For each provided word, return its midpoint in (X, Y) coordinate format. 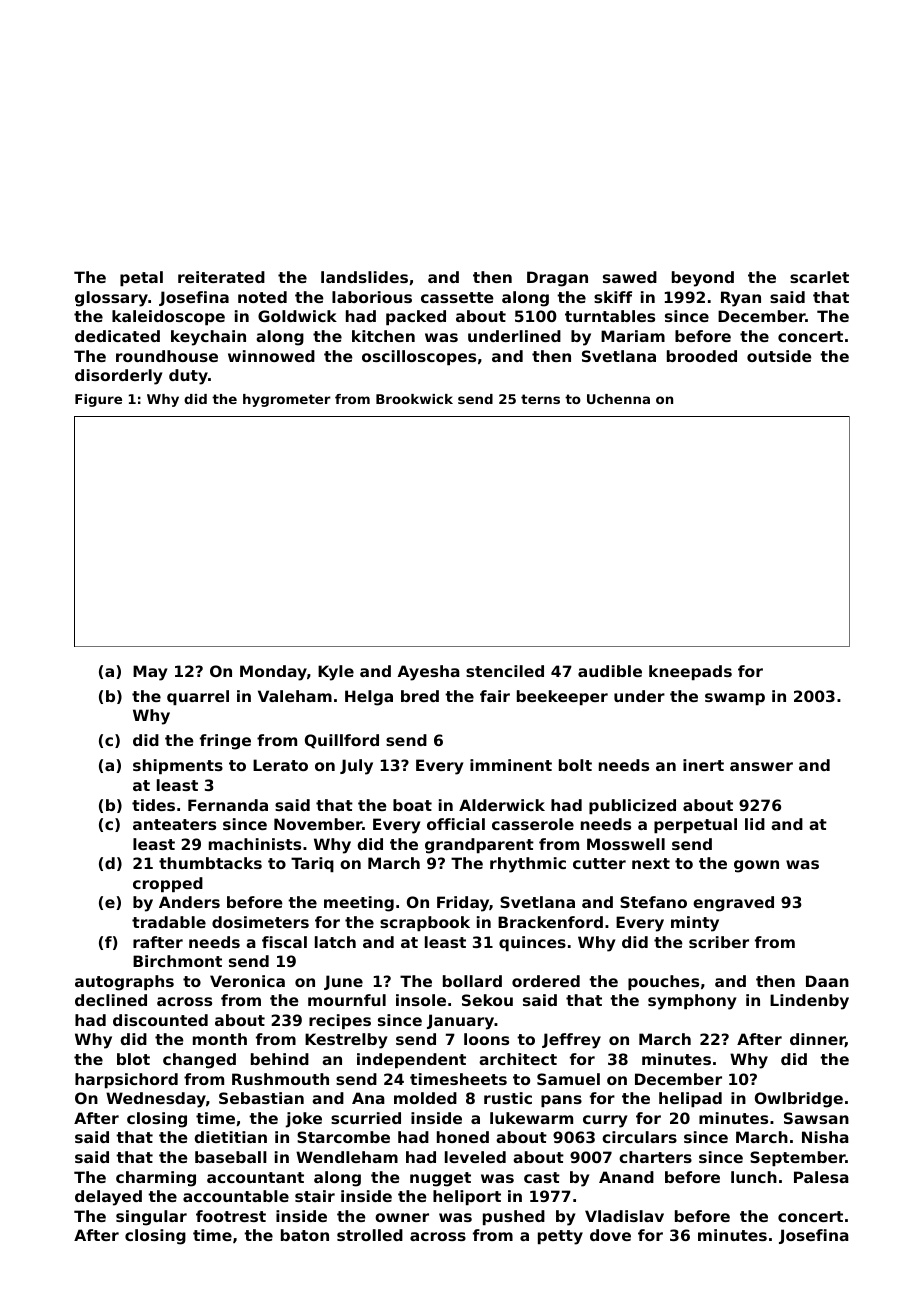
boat (412, 805)
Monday (273, 673)
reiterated (221, 277)
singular (151, 1218)
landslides (364, 277)
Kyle (336, 673)
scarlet (819, 277)
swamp (735, 699)
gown (756, 866)
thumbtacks (210, 863)
